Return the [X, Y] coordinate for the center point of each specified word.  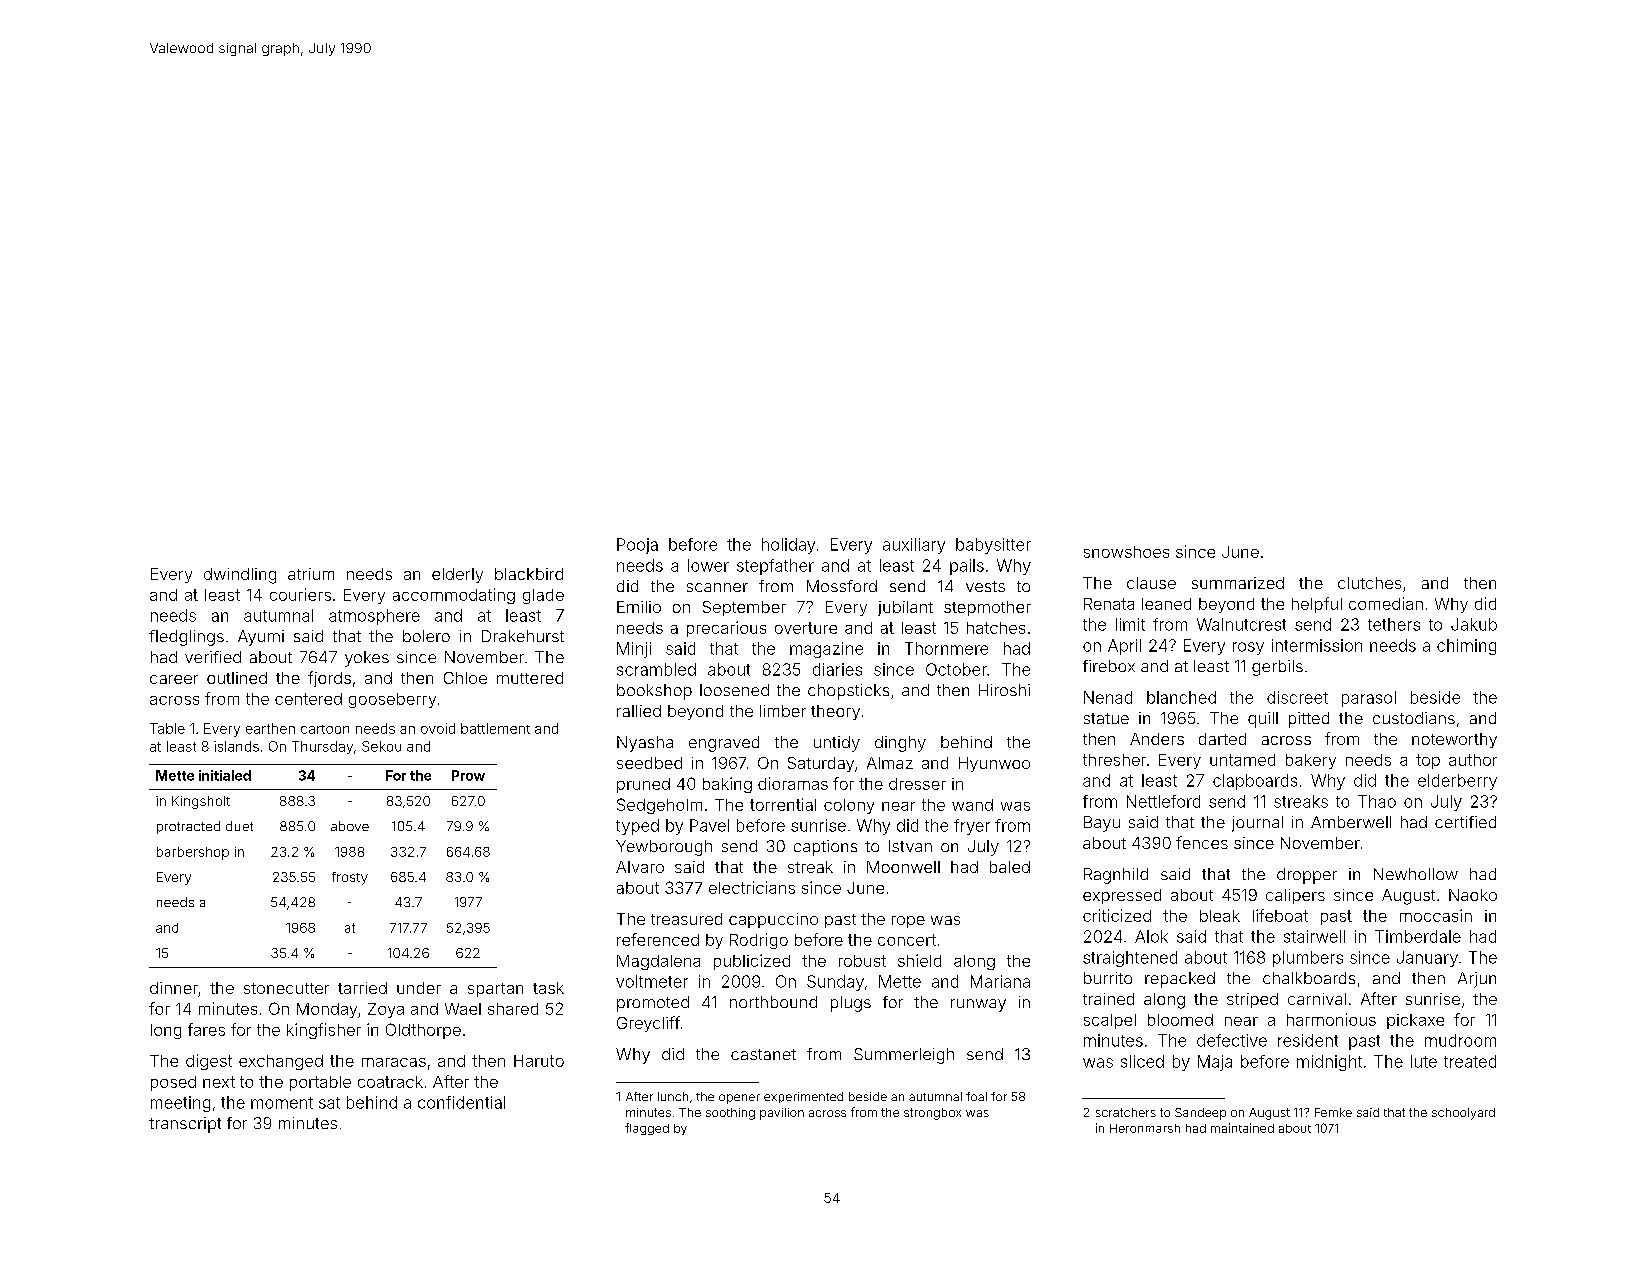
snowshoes [1126, 552]
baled [1010, 867]
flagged [647, 1129]
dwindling [240, 576]
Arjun [1477, 980]
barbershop [193, 853]
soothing [730, 1114]
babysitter [993, 546]
